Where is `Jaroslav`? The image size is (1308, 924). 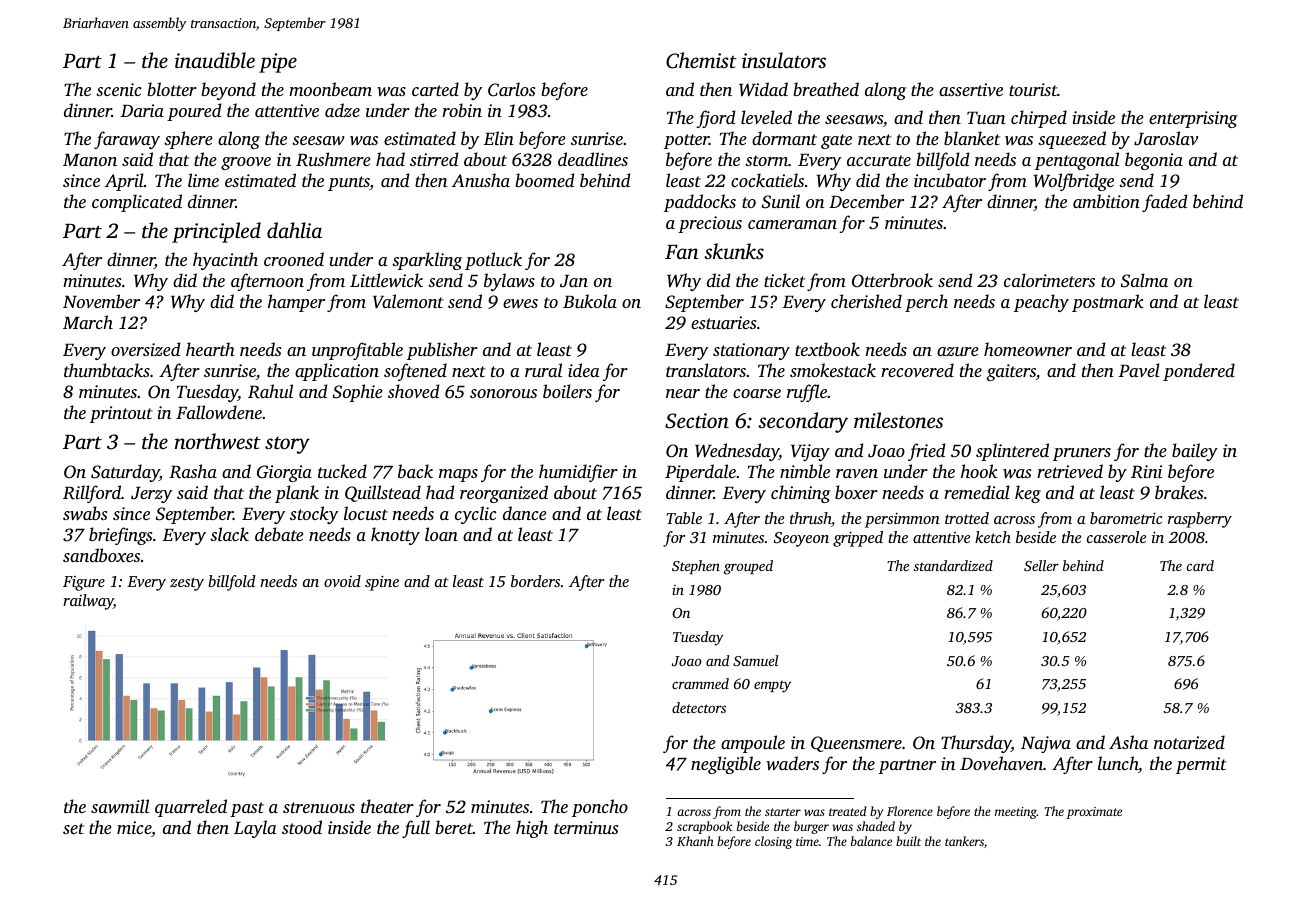
Jaroslav is located at coordinates (1166, 138).
